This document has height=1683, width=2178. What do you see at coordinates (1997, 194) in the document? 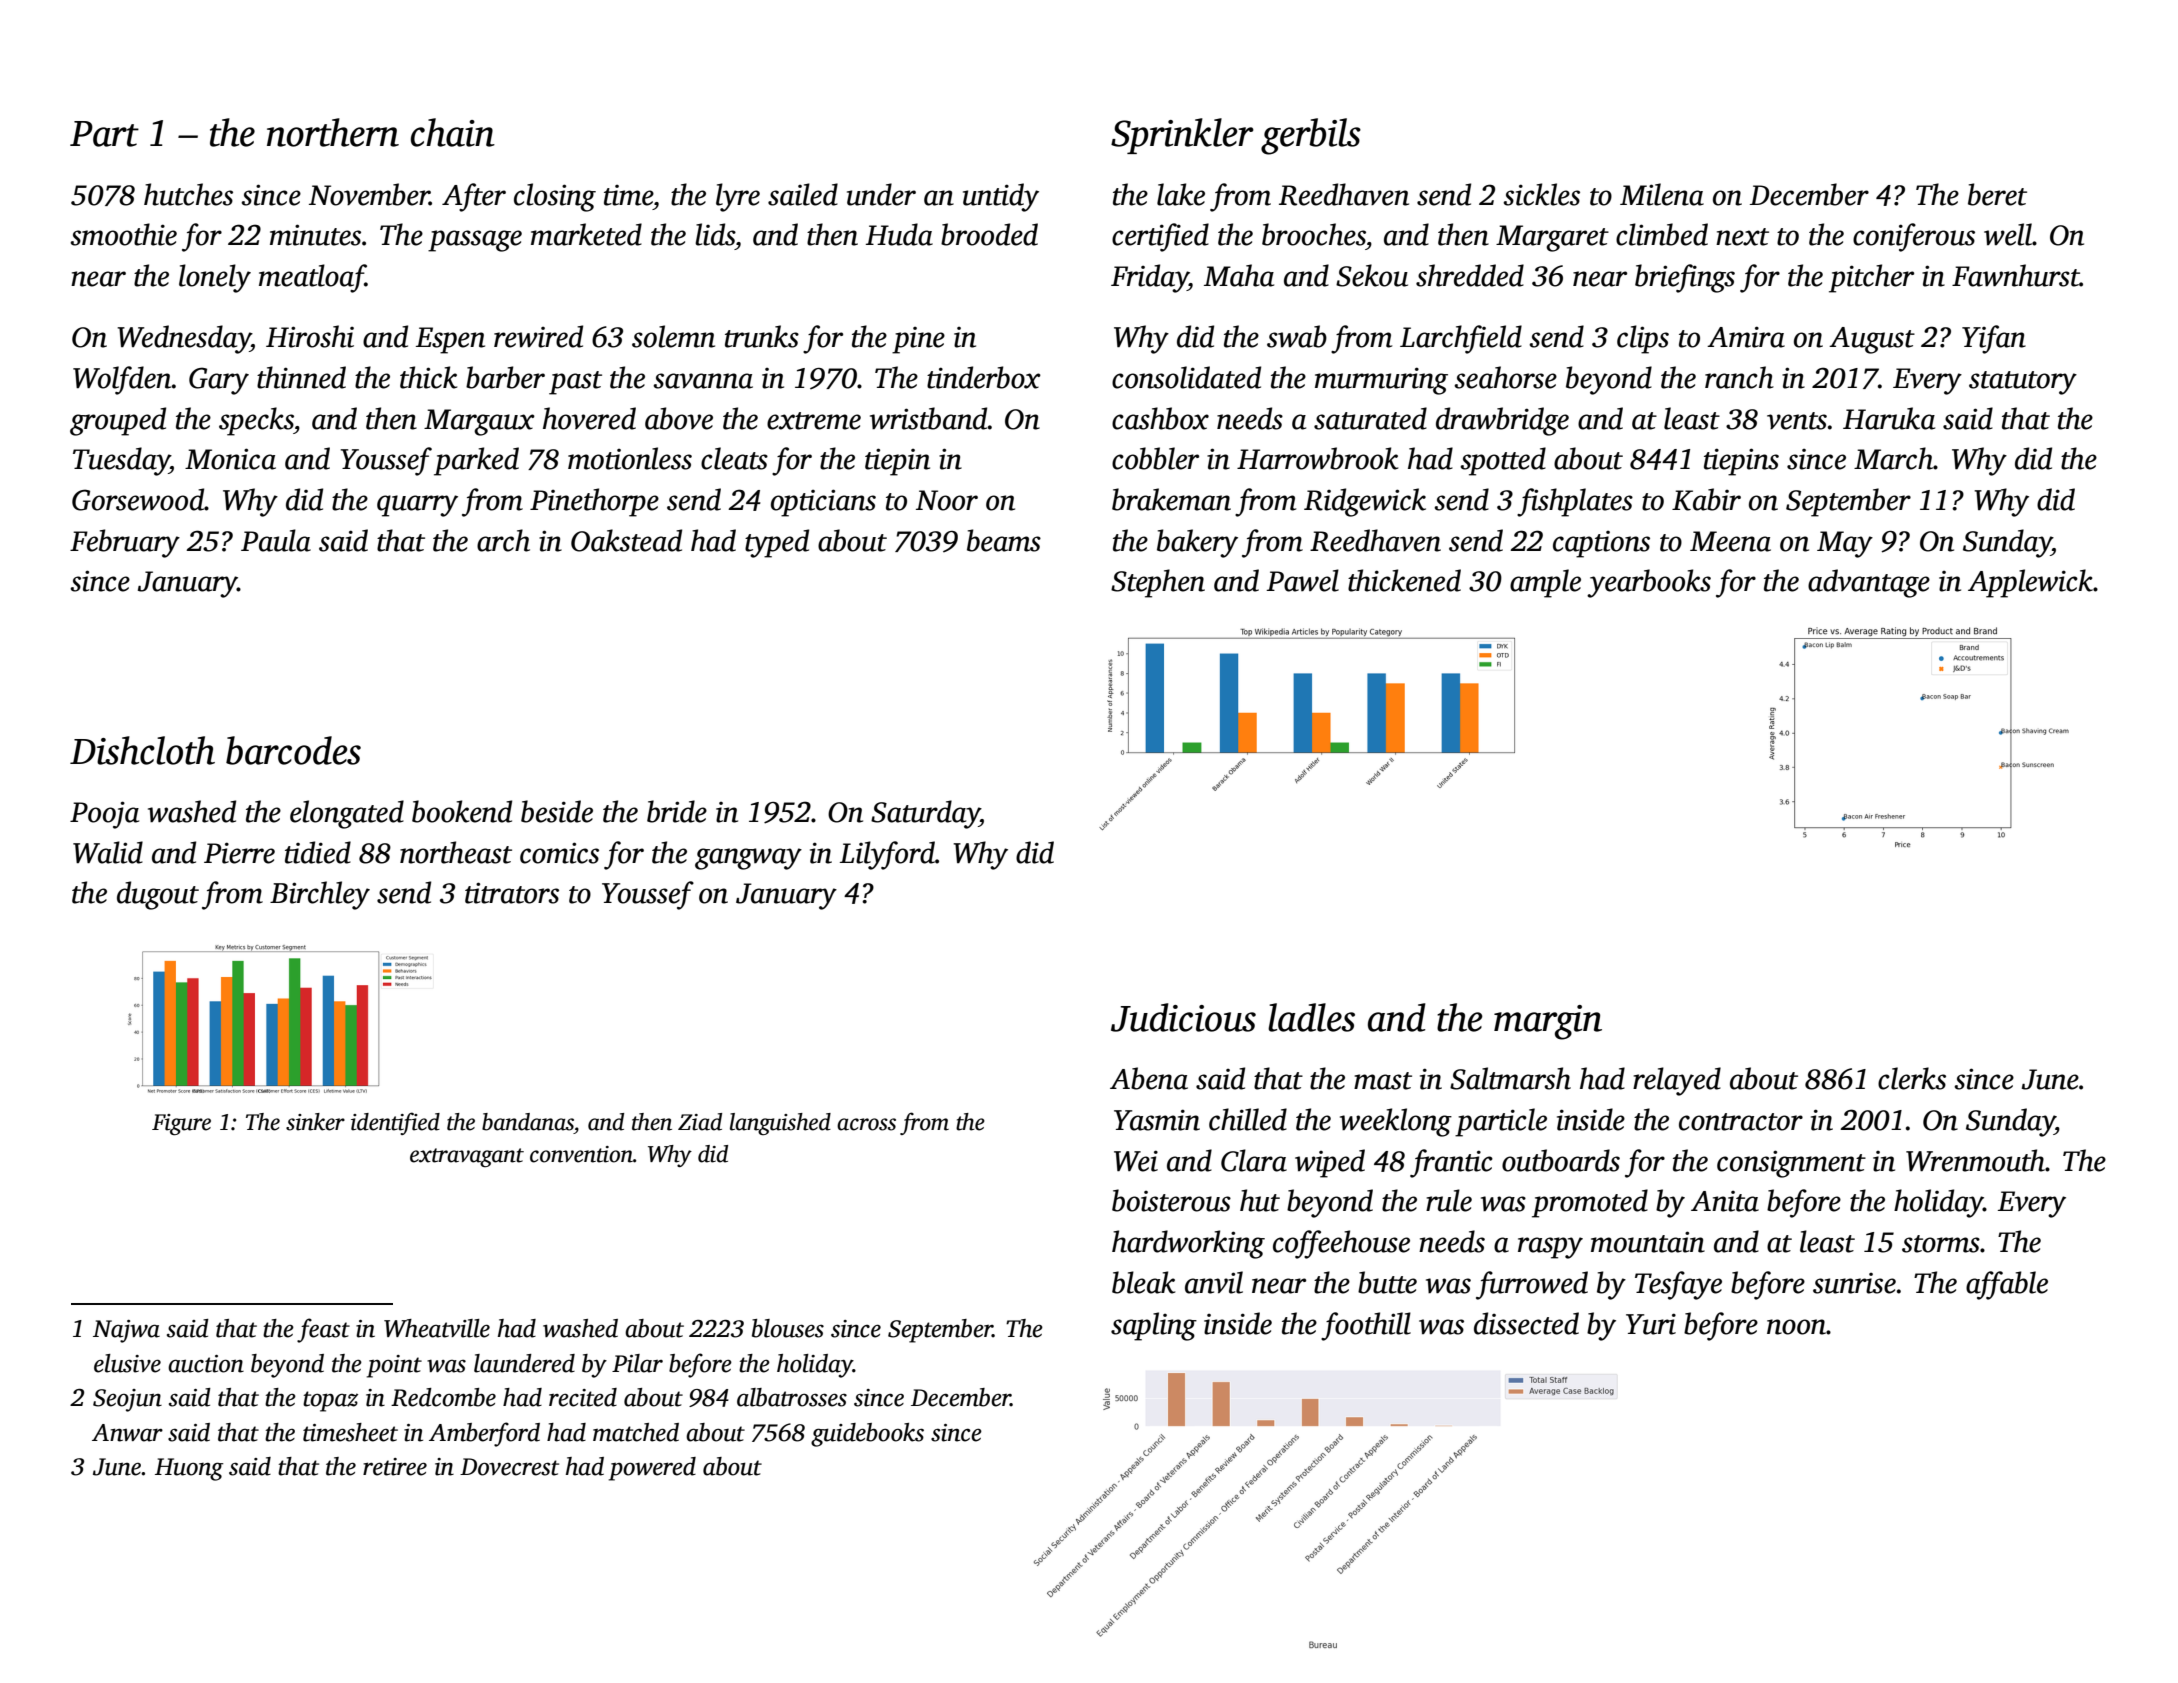
I see `beret` at bounding box center [1997, 194].
